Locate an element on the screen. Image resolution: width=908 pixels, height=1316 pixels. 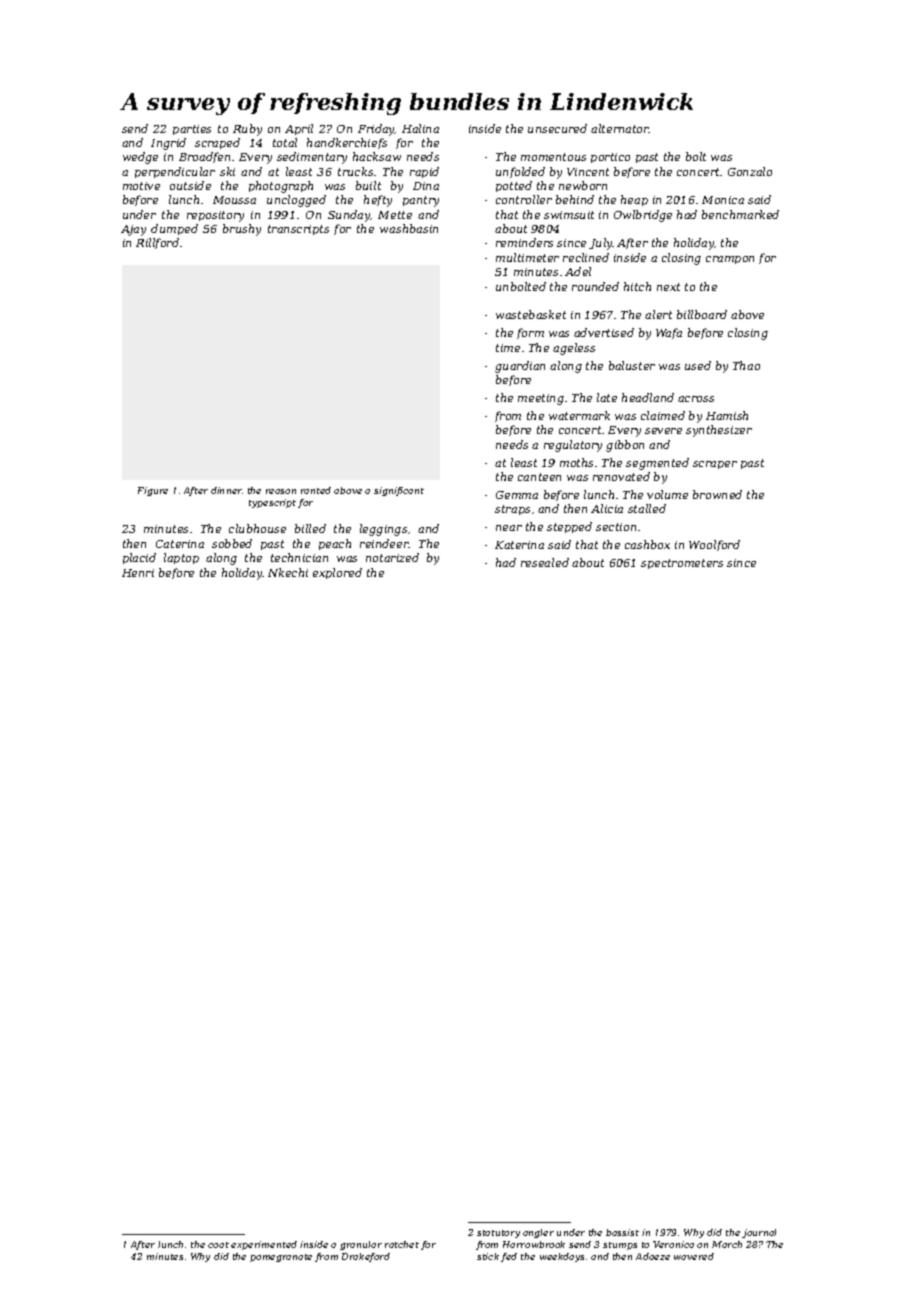
statutory is located at coordinates (498, 1234).
